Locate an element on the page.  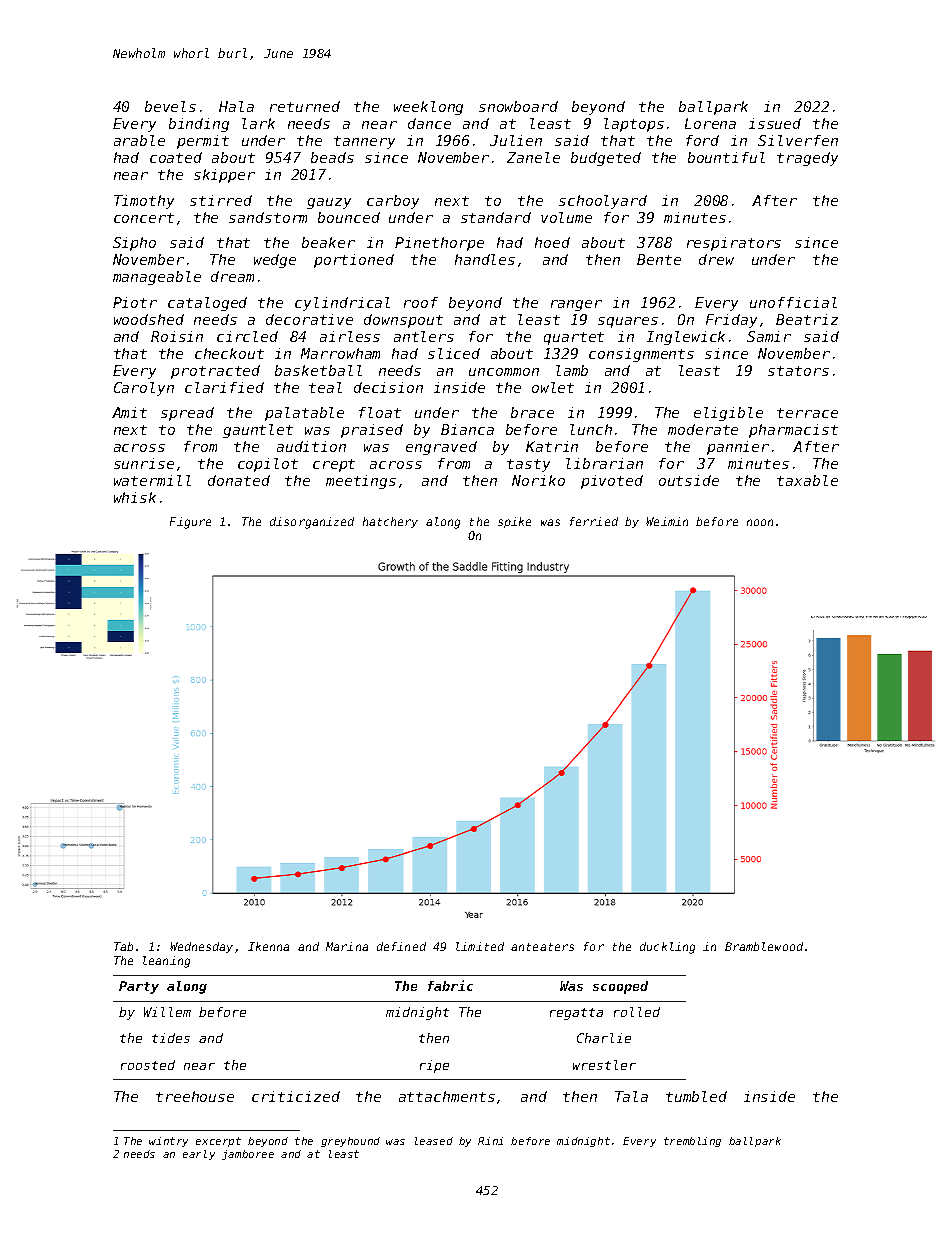
sliced is located at coordinates (454, 353).
